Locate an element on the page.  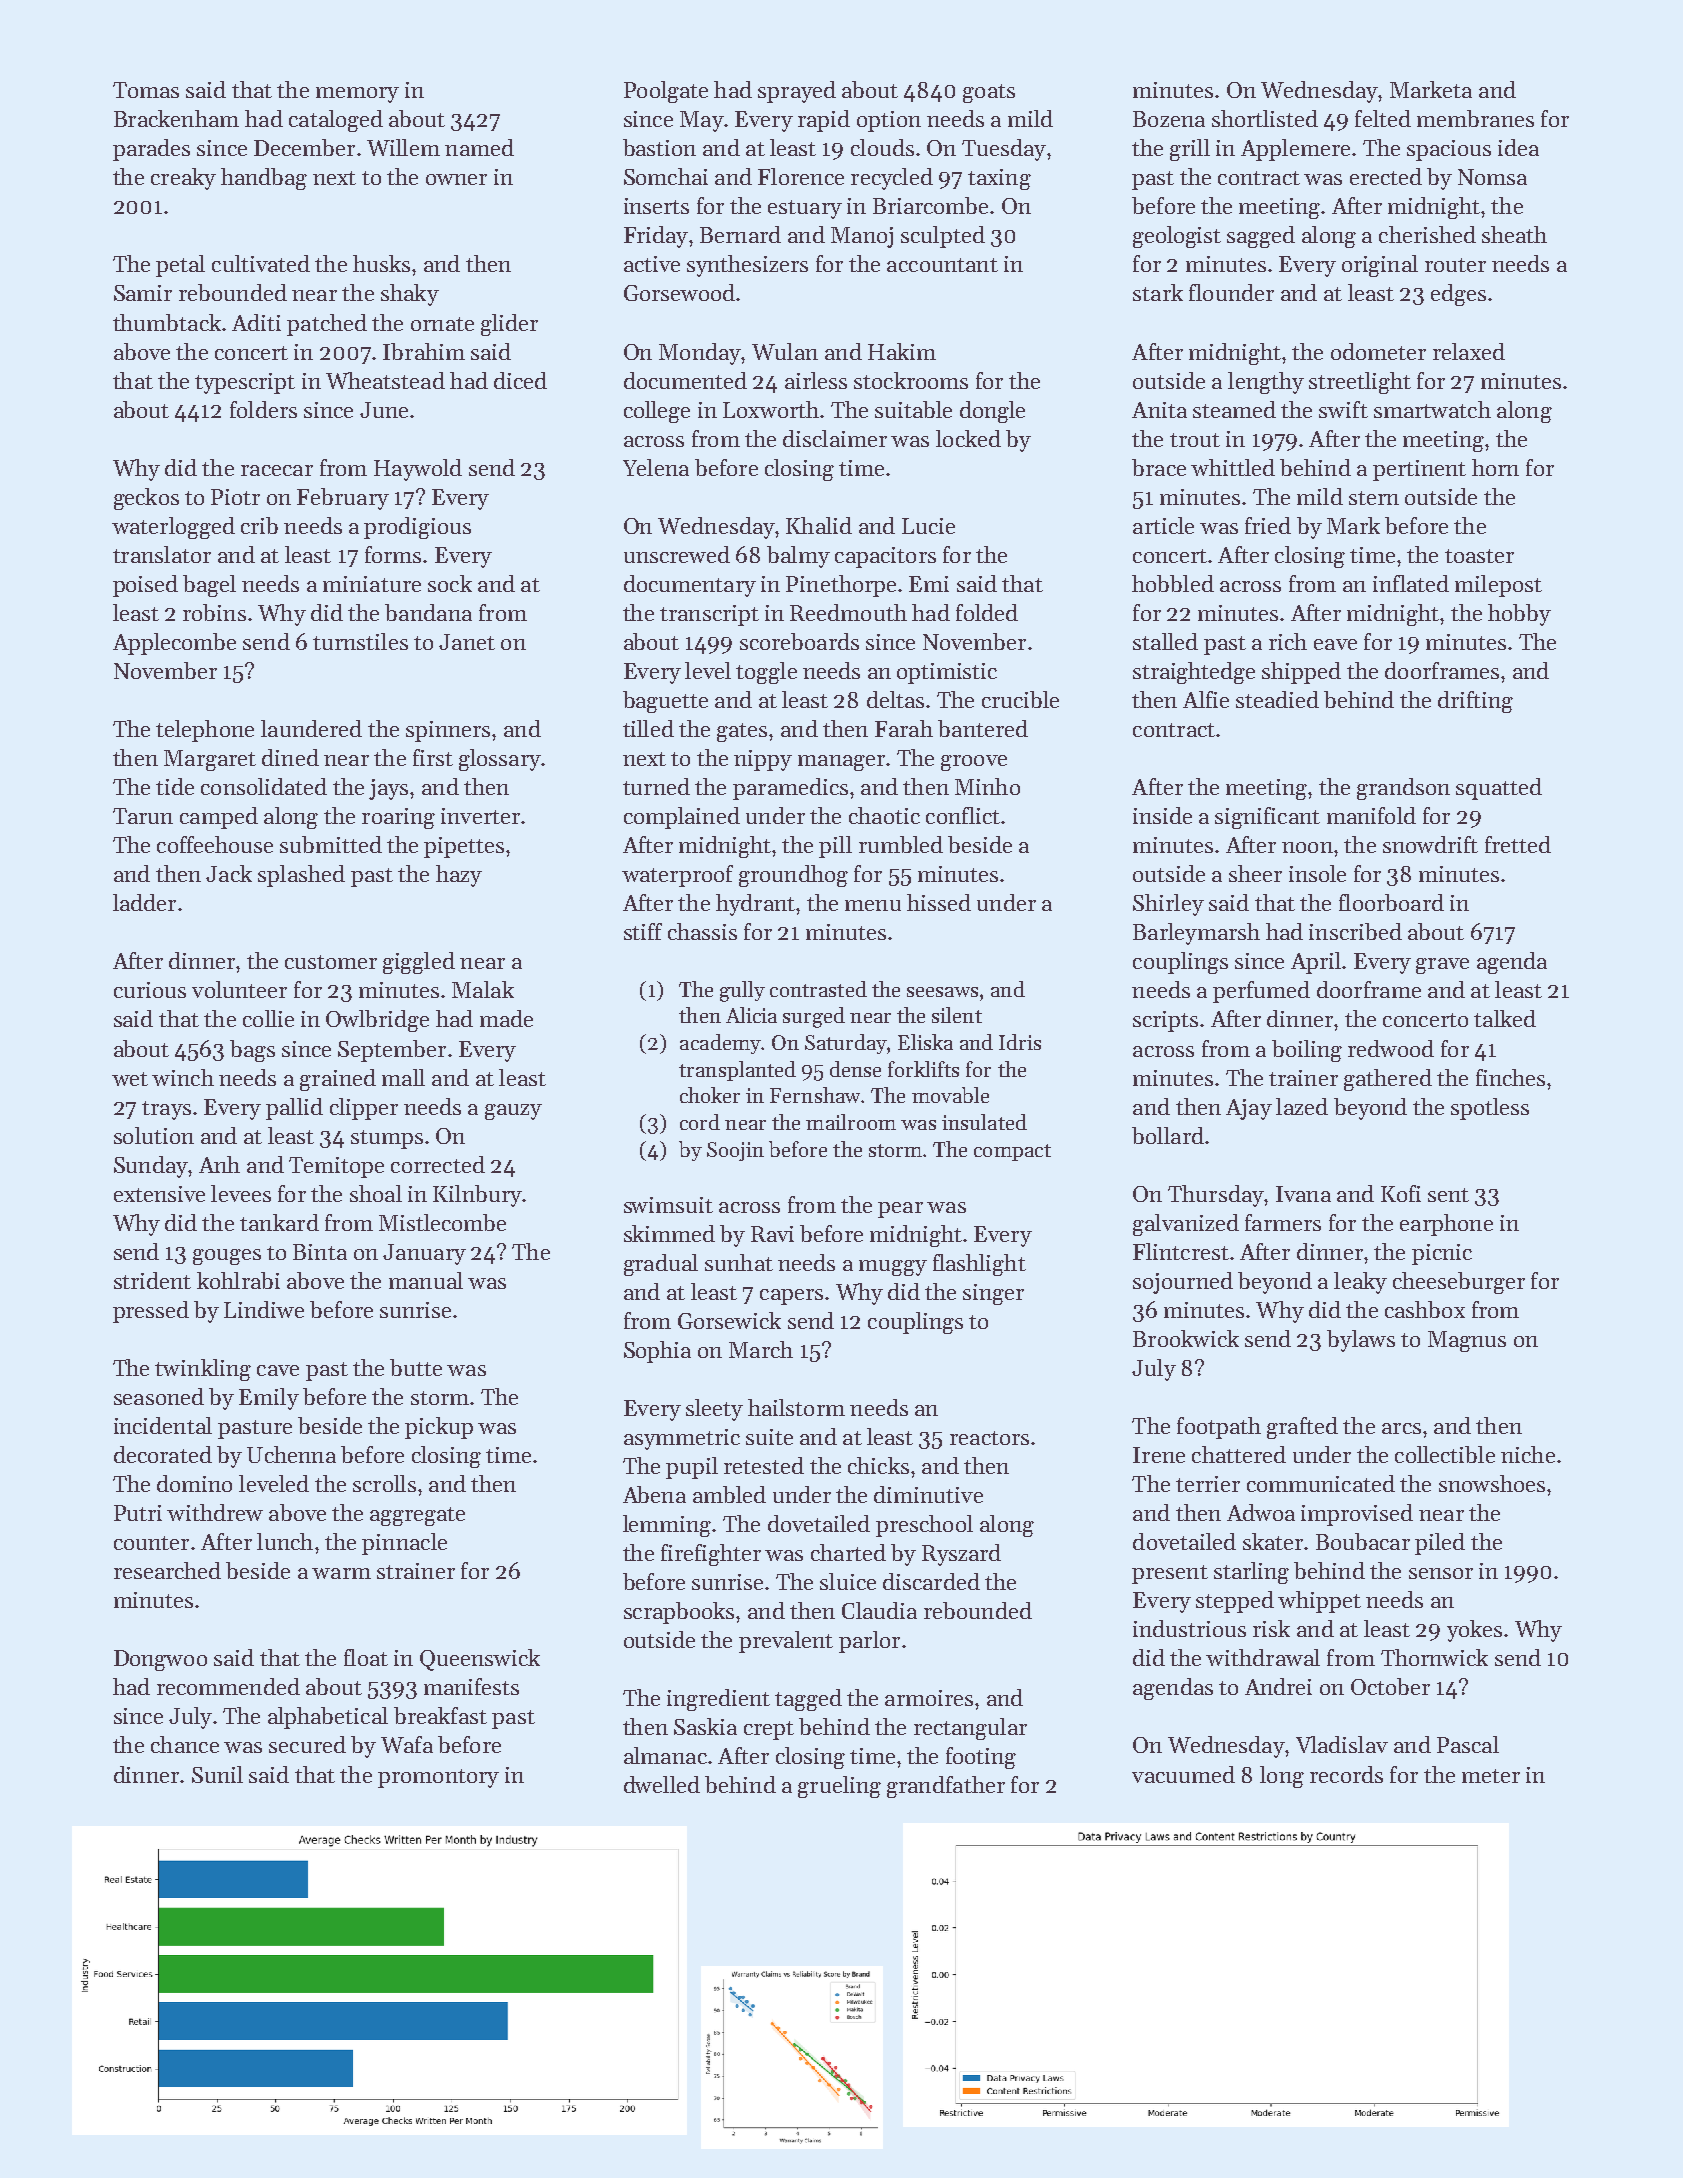
Tomas is located at coordinates (146, 90).
